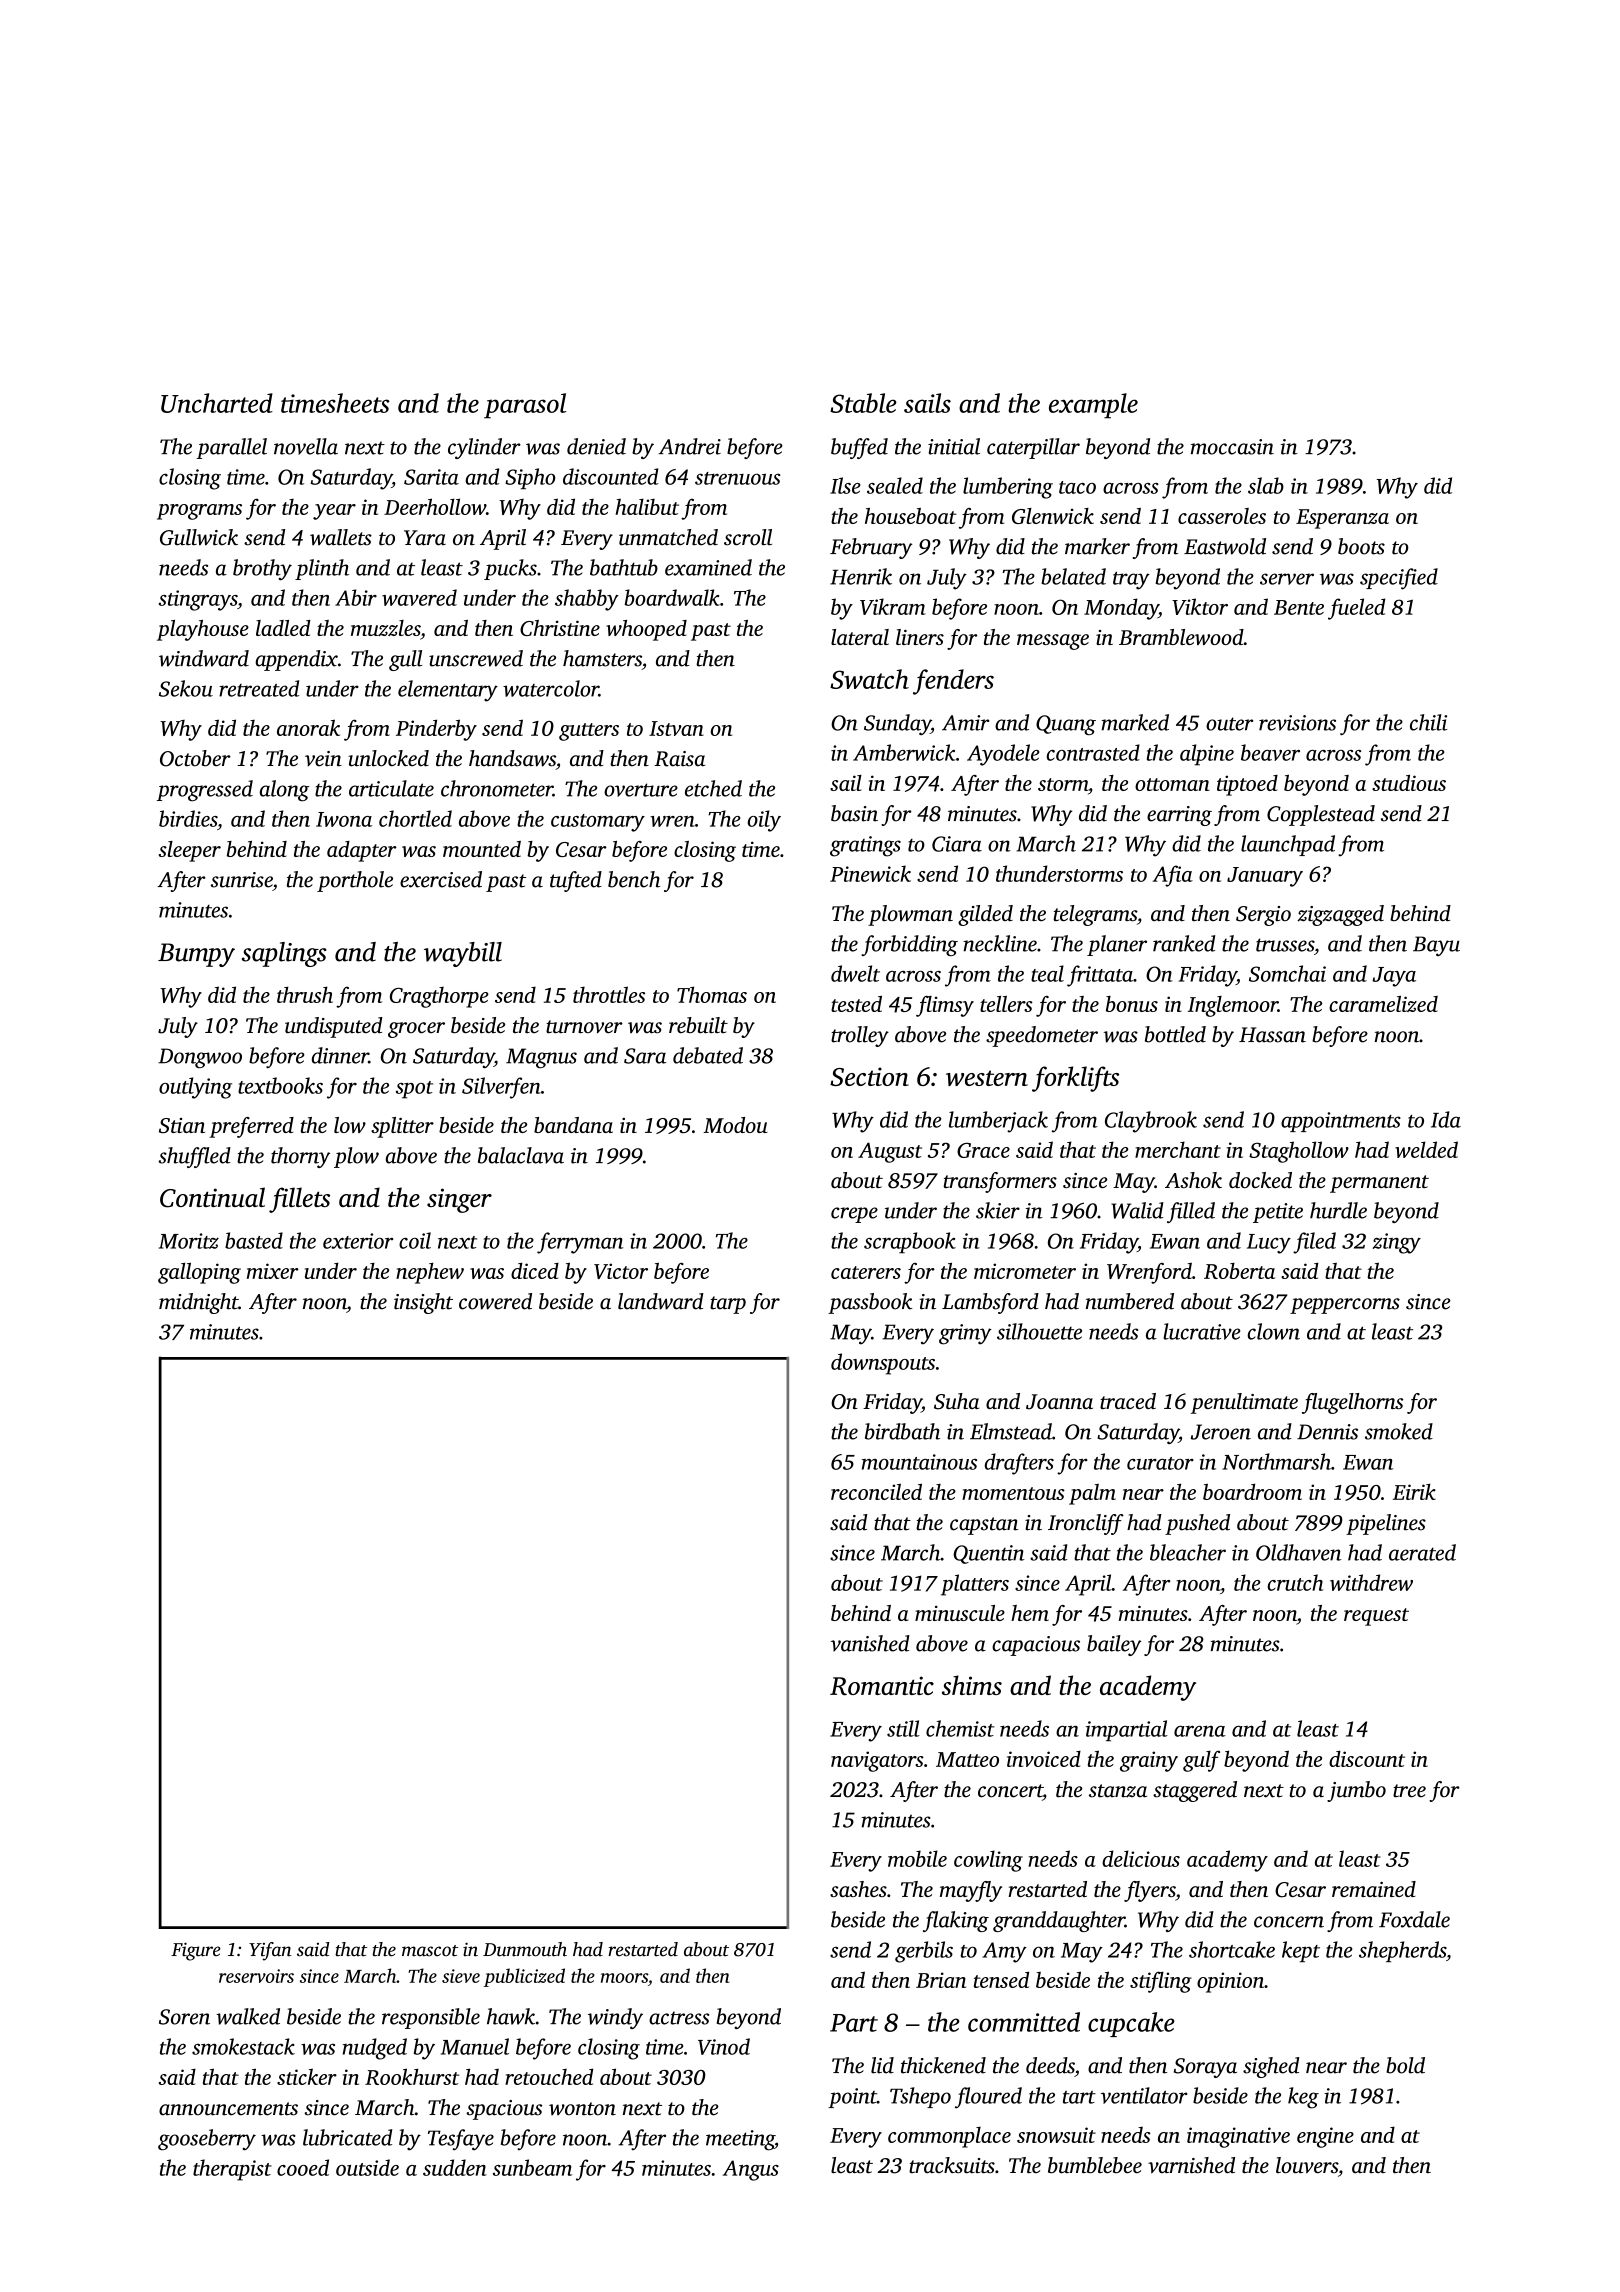 The image size is (1620, 2292). I want to click on singer, so click(459, 1200).
